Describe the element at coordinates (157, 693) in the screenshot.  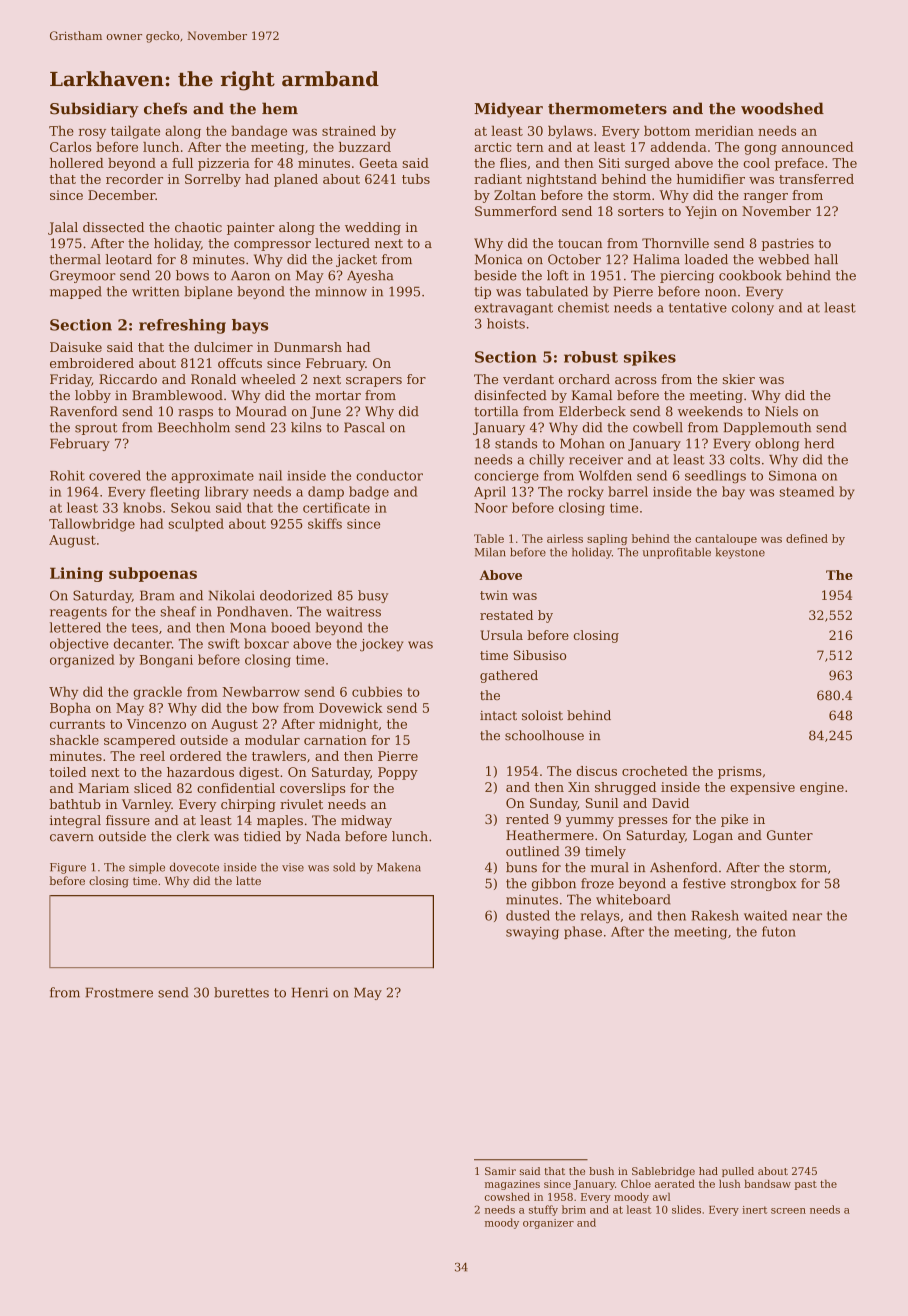
I see `grackle` at that location.
